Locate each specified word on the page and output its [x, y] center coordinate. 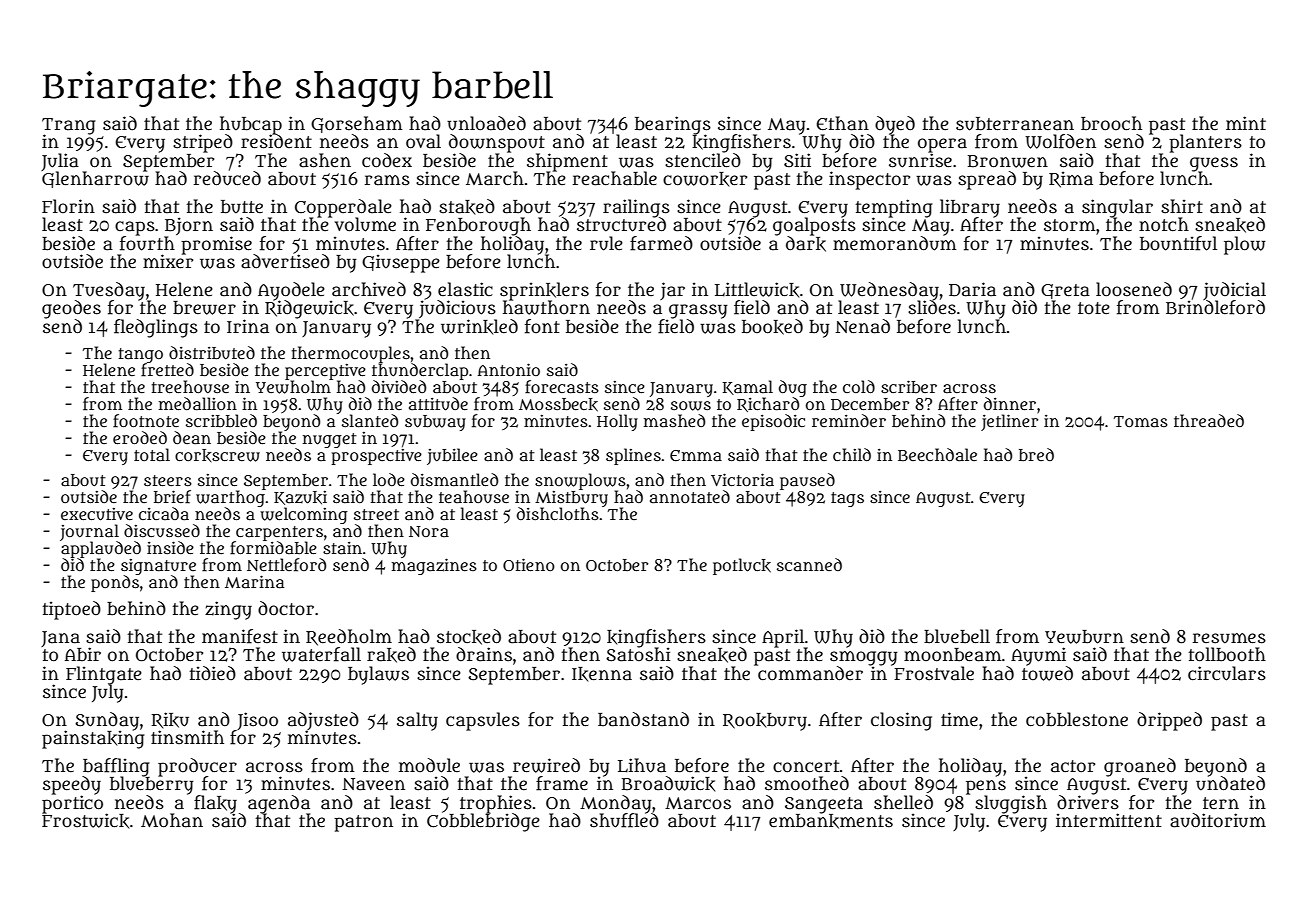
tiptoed [71, 610]
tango [141, 355]
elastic [465, 289]
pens [986, 787]
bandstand [643, 719]
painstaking [93, 739]
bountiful [1178, 243]
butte [242, 207]
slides [932, 307]
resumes [1229, 638]
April [783, 638]
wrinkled [479, 327]
